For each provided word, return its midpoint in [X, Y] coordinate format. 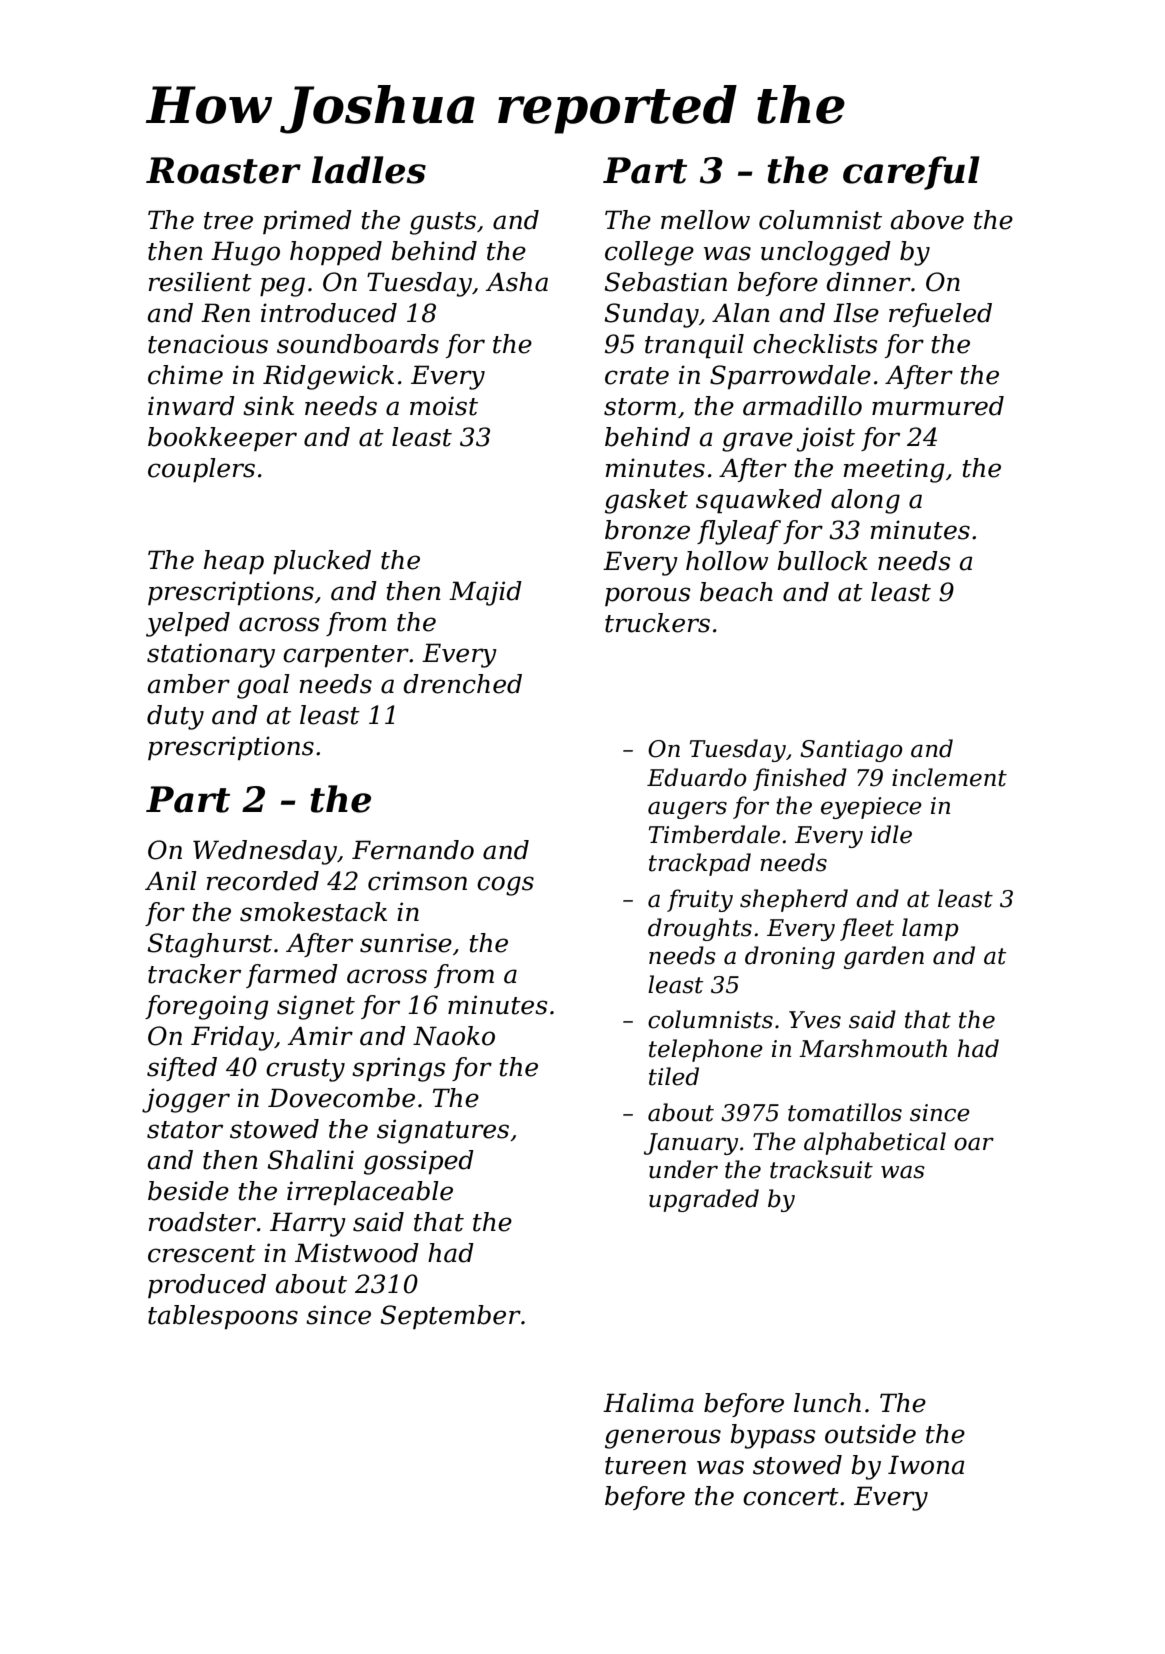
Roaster [223, 170]
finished [800, 779]
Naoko [454, 1036]
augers [687, 810]
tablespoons [223, 1317]
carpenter [346, 656]
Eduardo [697, 777]
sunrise [406, 943]
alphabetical [875, 1143]
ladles [369, 170]
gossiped [419, 1162]
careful [911, 173]
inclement [949, 777]
